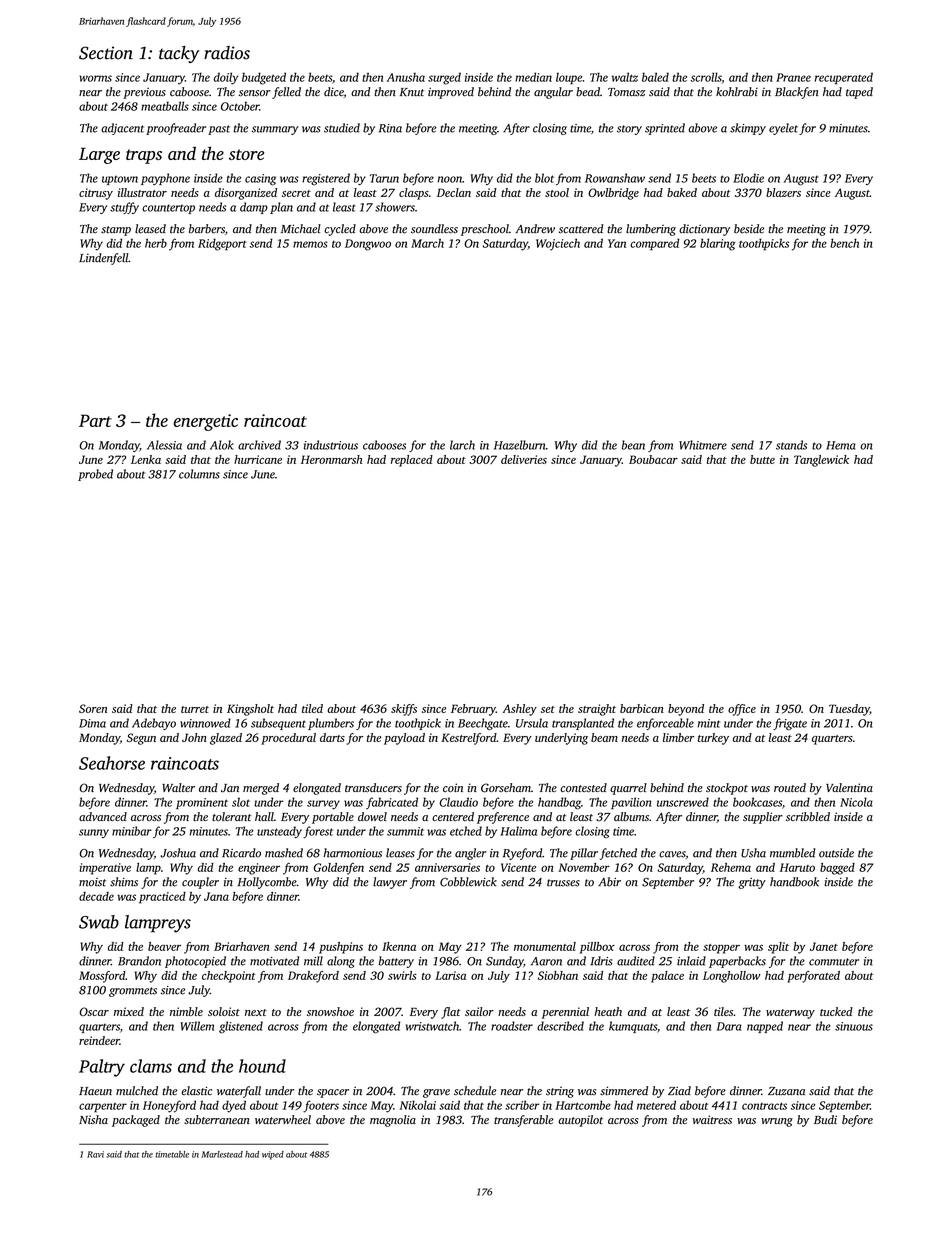 This document has height=1233, width=952. I want to click on median, so click(533, 77).
